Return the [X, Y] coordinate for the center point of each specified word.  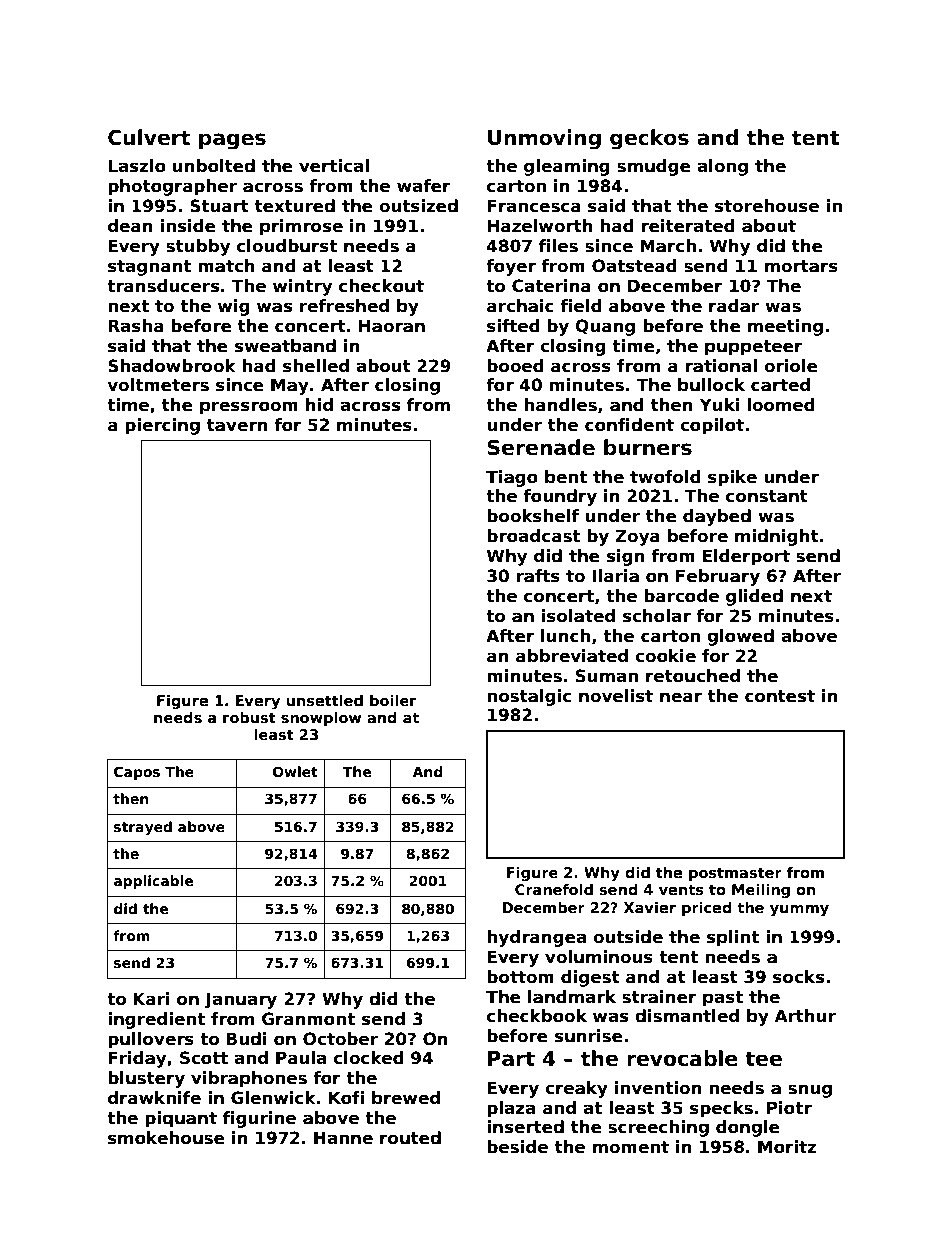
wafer [424, 186]
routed [410, 1138]
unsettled [324, 701]
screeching [658, 1128]
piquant [181, 1119]
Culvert [149, 137]
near [681, 697]
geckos [649, 139]
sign [626, 557]
